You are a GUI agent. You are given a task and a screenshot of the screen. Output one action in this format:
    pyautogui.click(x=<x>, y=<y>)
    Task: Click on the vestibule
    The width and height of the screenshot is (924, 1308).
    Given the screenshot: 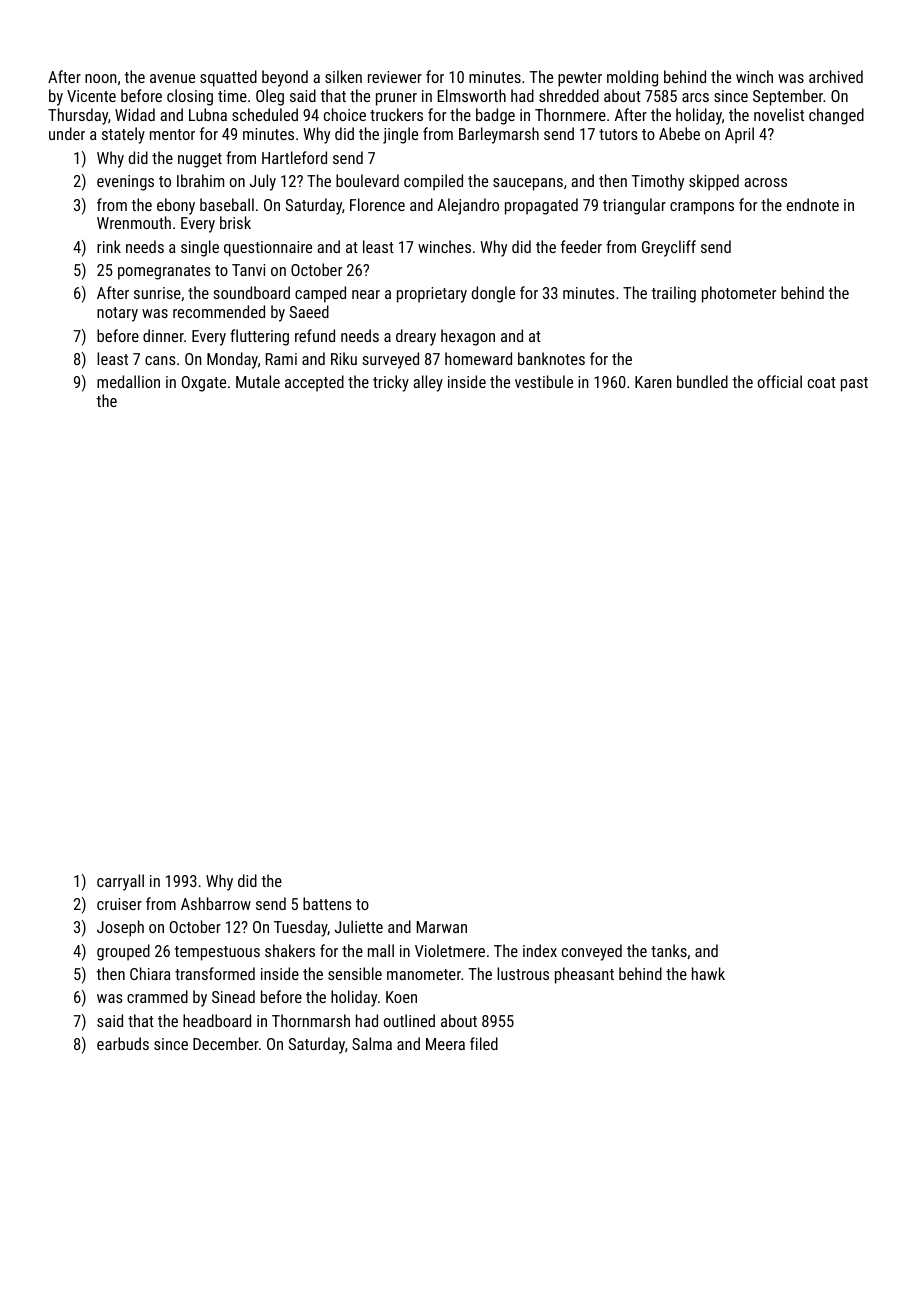 What is the action you would take?
    pyautogui.click(x=544, y=381)
